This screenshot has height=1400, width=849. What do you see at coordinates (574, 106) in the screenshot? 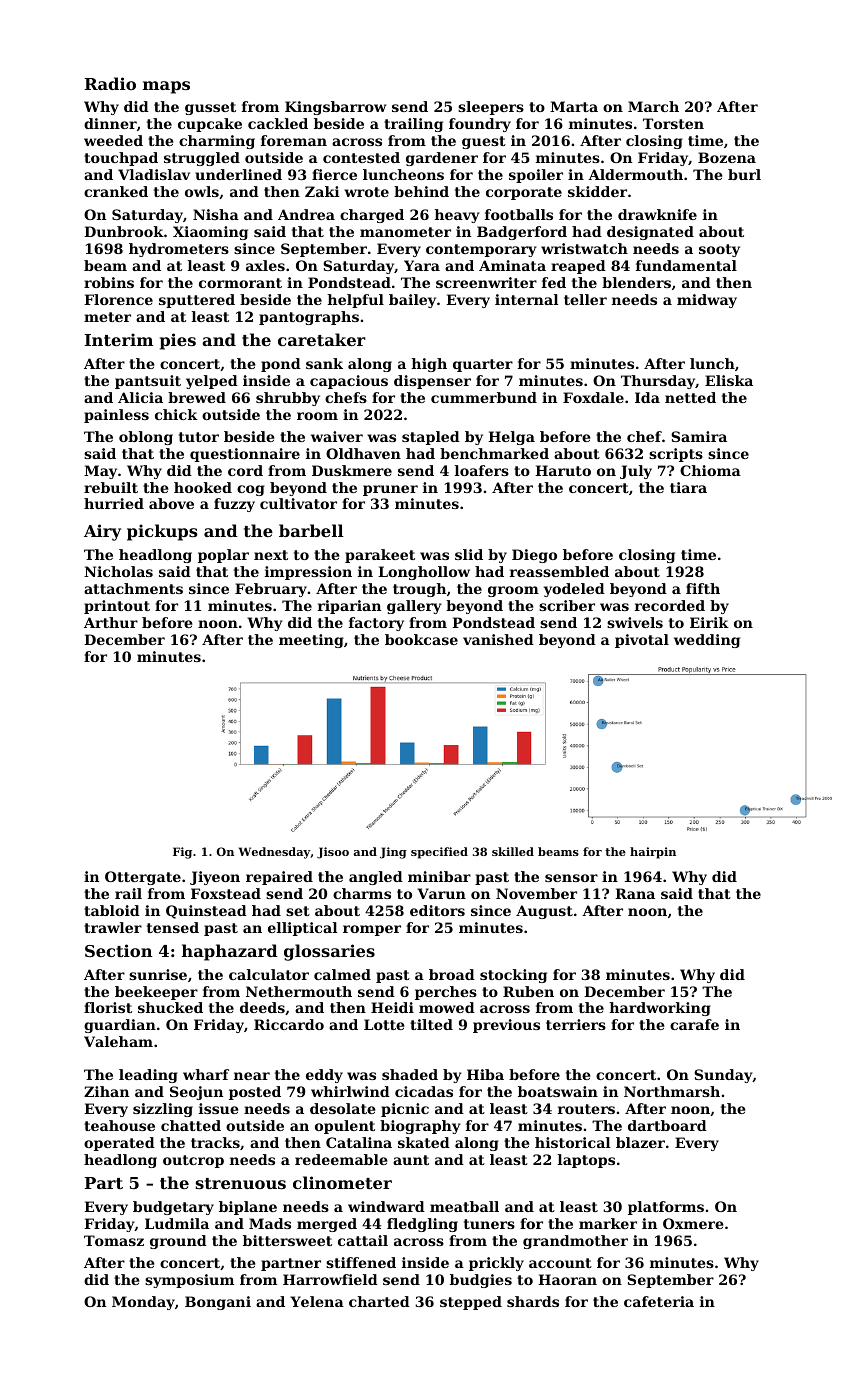
I see `Marta` at bounding box center [574, 106].
